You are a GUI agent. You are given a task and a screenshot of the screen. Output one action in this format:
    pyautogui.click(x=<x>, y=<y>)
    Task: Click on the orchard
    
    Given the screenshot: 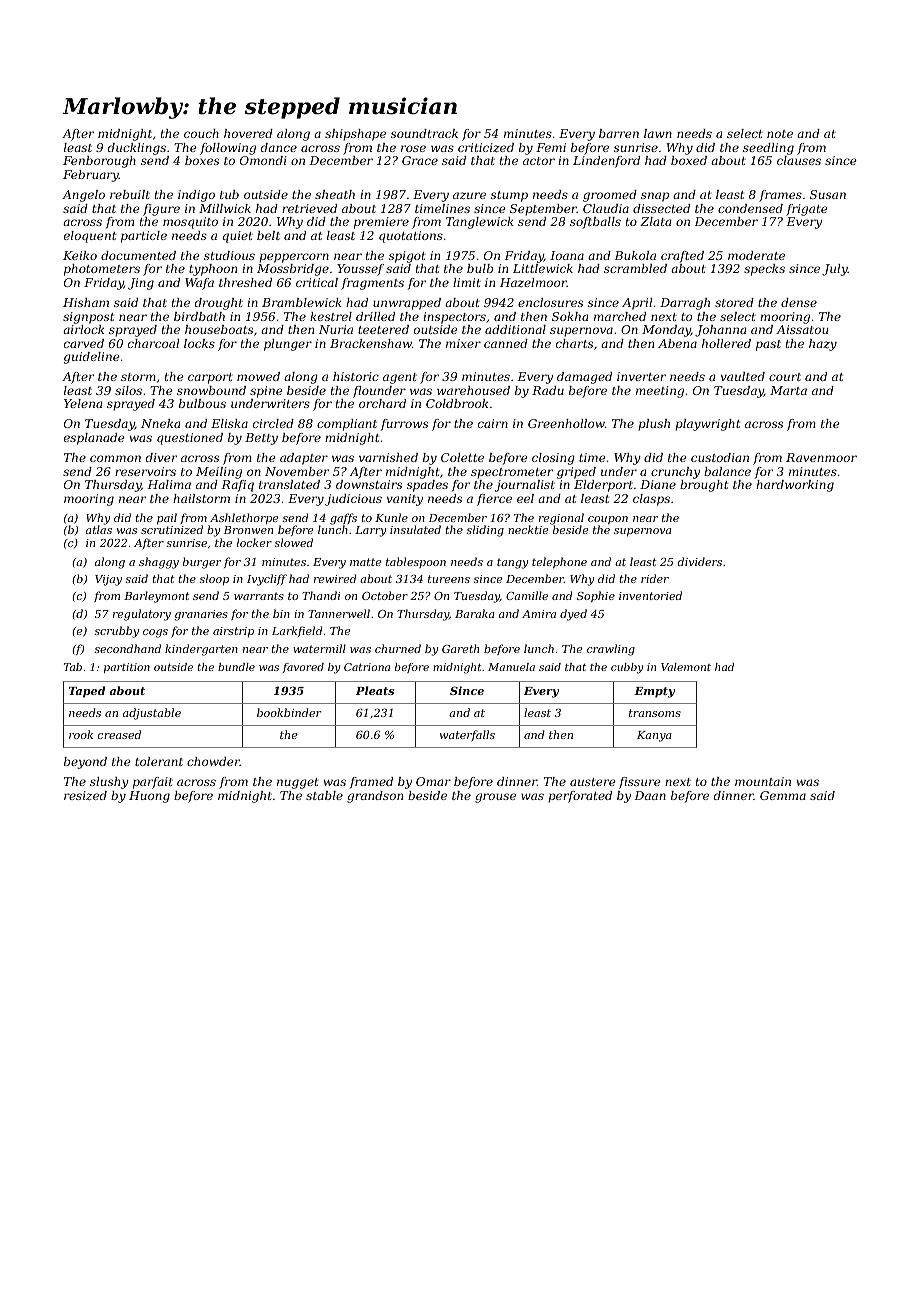 What is the action you would take?
    pyautogui.click(x=382, y=403)
